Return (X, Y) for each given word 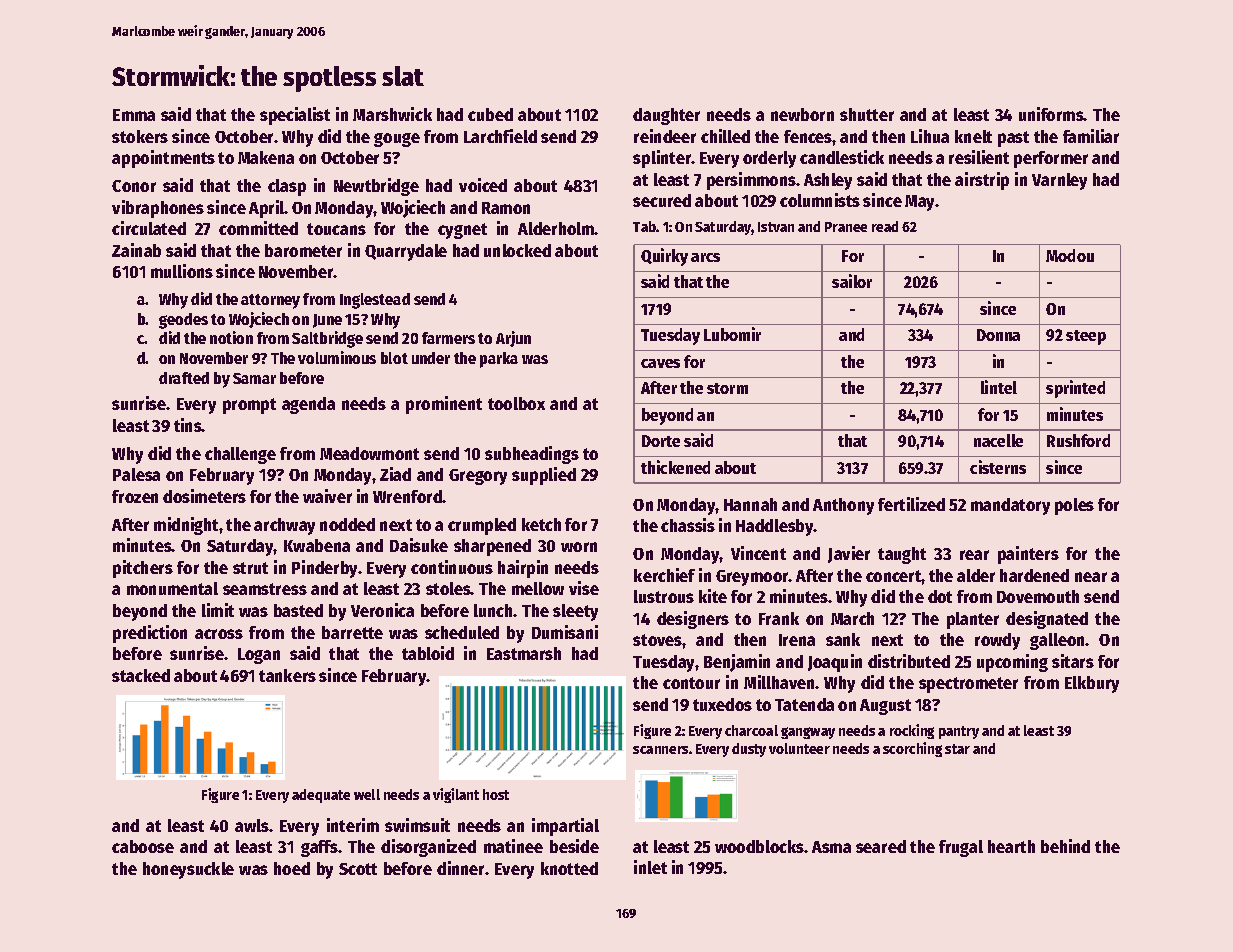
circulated (149, 228)
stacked (141, 675)
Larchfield (500, 136)
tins (188, 425)
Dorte (661, 441)
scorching (912, 749)
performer (1051, 159)
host (496, 794)
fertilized (911, 504)
